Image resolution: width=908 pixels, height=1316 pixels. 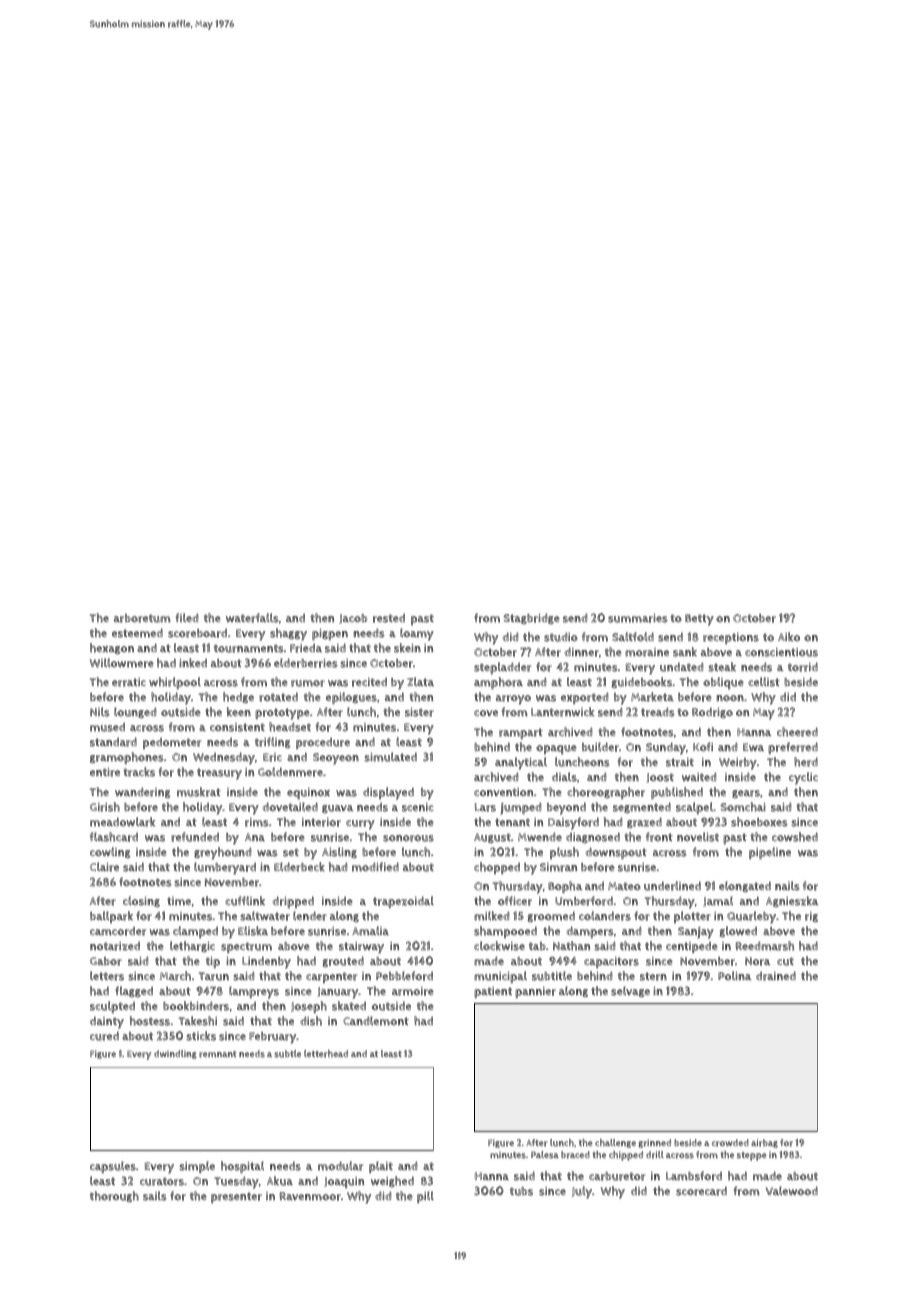 I want to click on ballpark, so click(x=111, y=917).
